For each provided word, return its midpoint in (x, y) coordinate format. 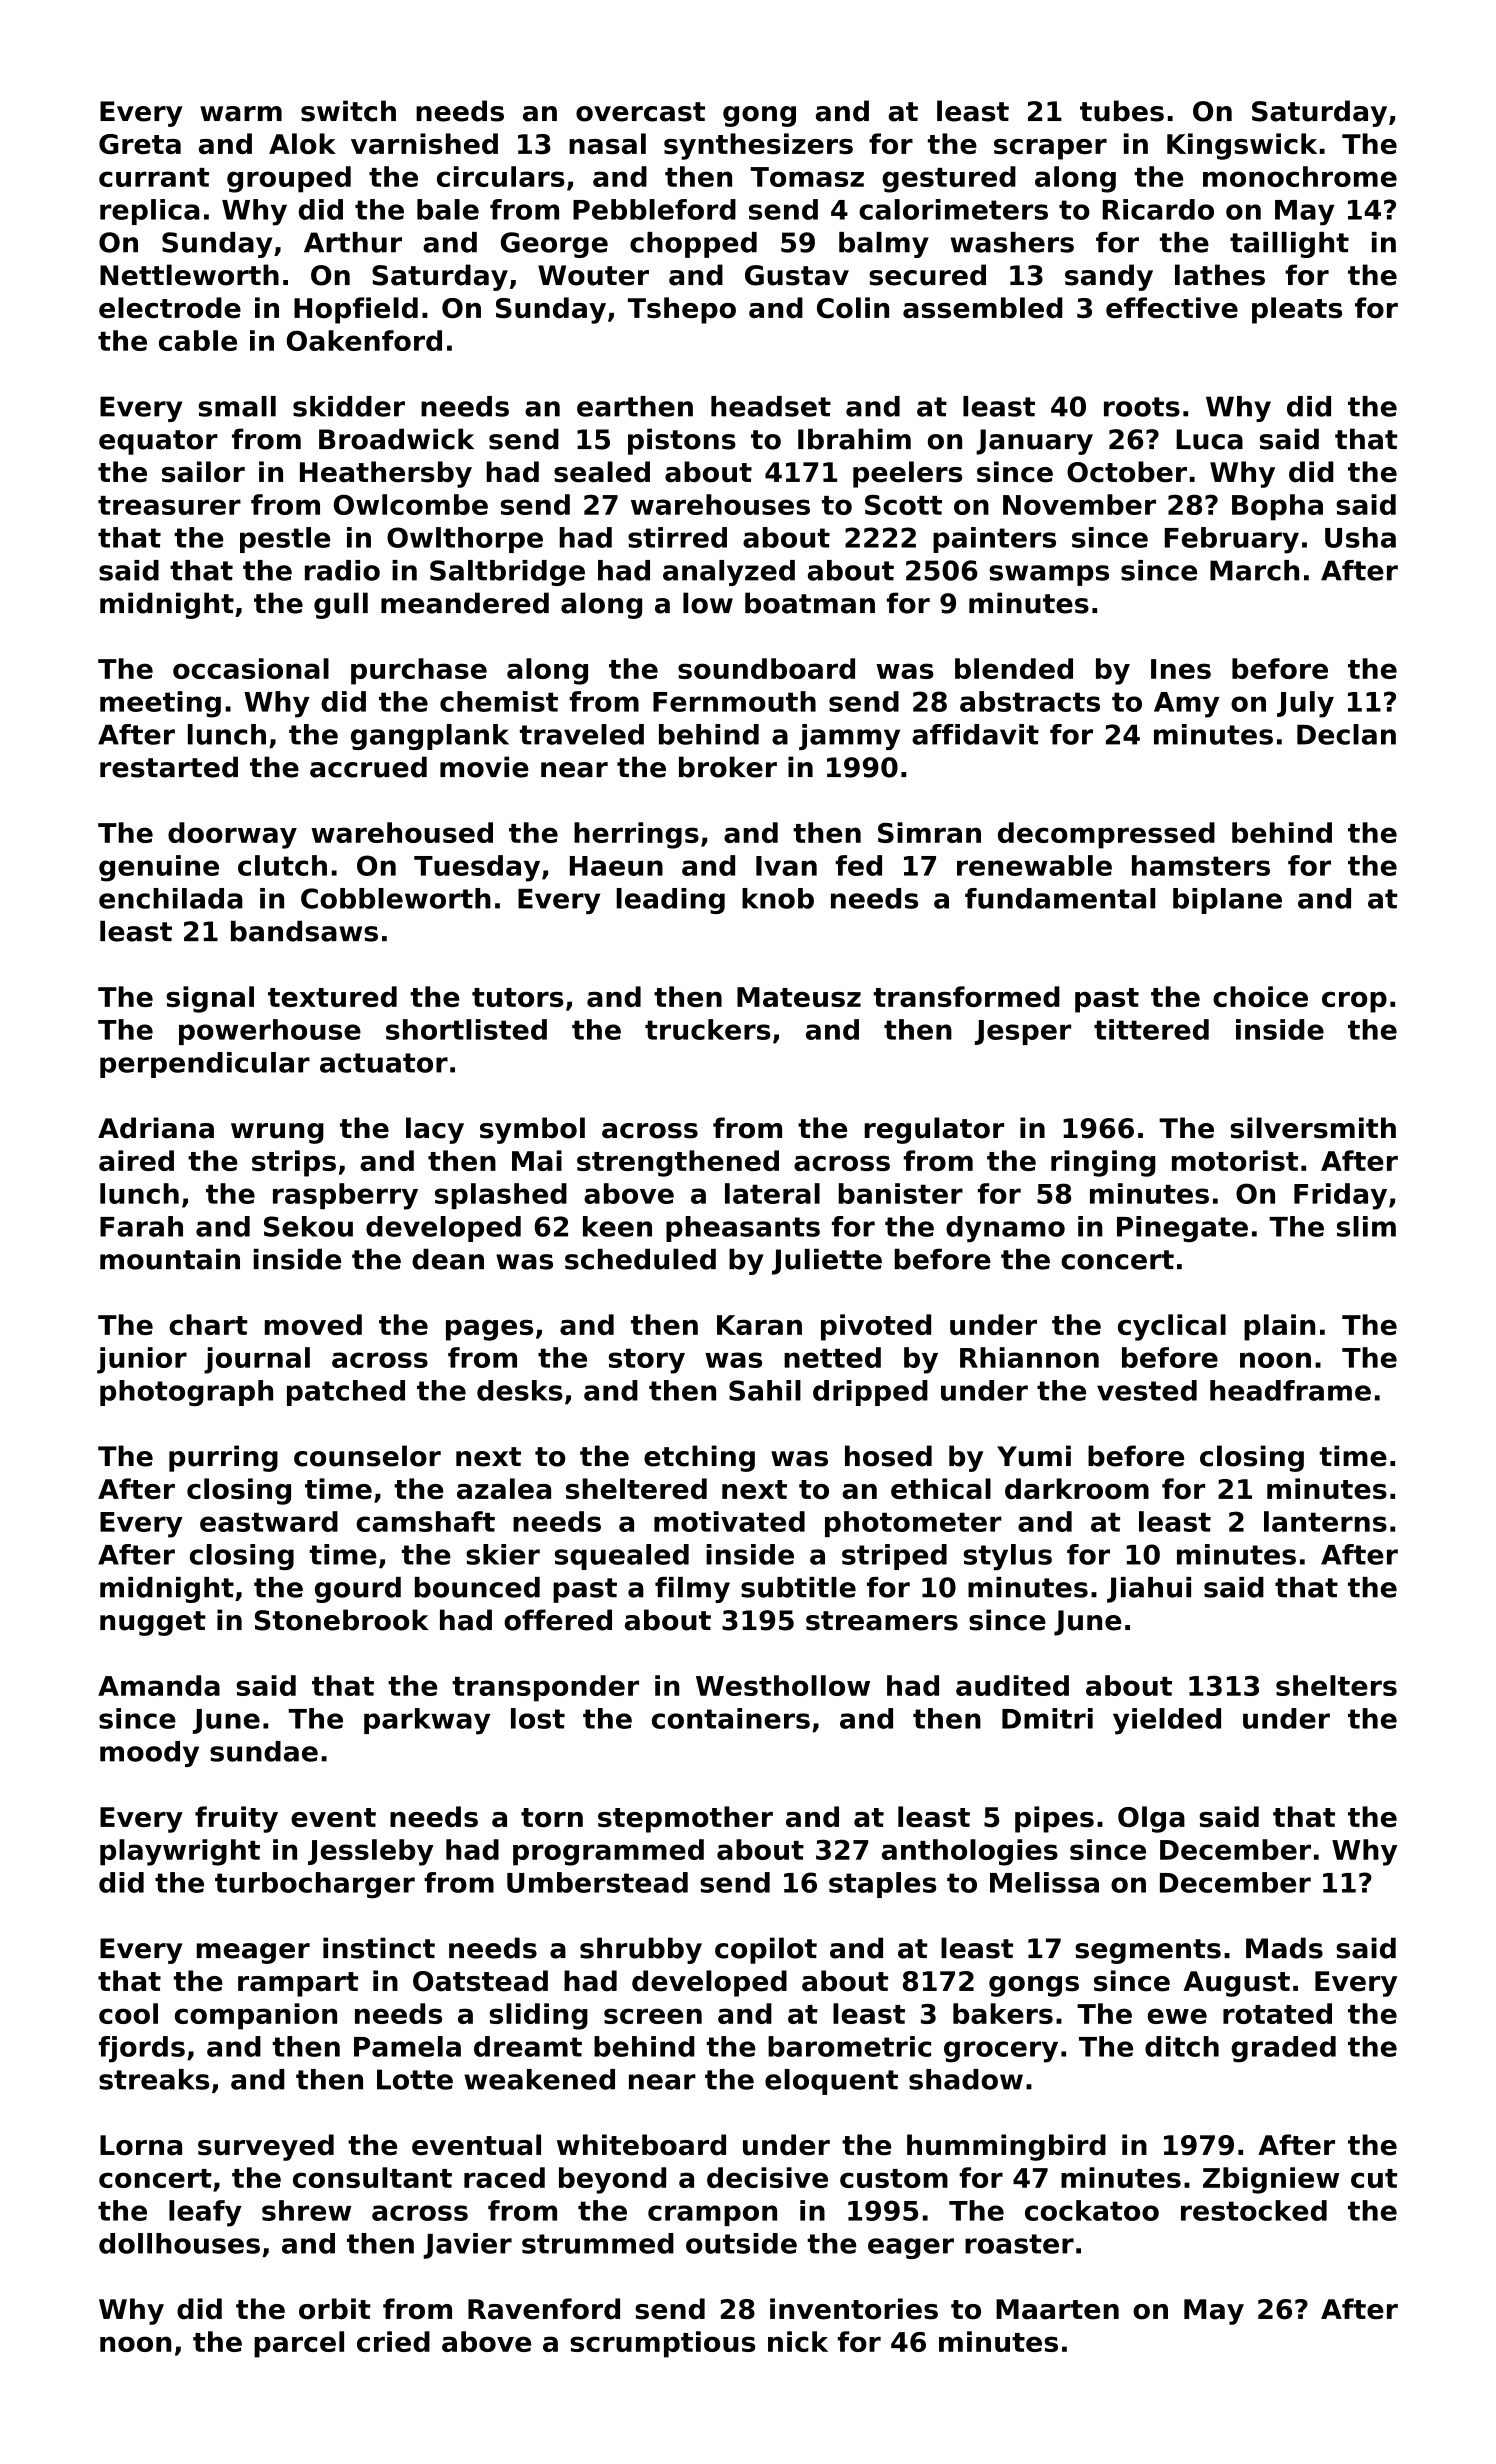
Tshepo (682, 310)
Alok (302, 143)
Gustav (797, 275)
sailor (203, 472)
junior (142, 1360)
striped (894, 1557)
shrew (306, 2210)
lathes (1220, 275)
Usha (1360, 537)
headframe (1290, 1390)
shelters (1336, 1685)
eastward (269, 1521)
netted (832, 1357)
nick (798, 2341)
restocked (1254, 2210)
